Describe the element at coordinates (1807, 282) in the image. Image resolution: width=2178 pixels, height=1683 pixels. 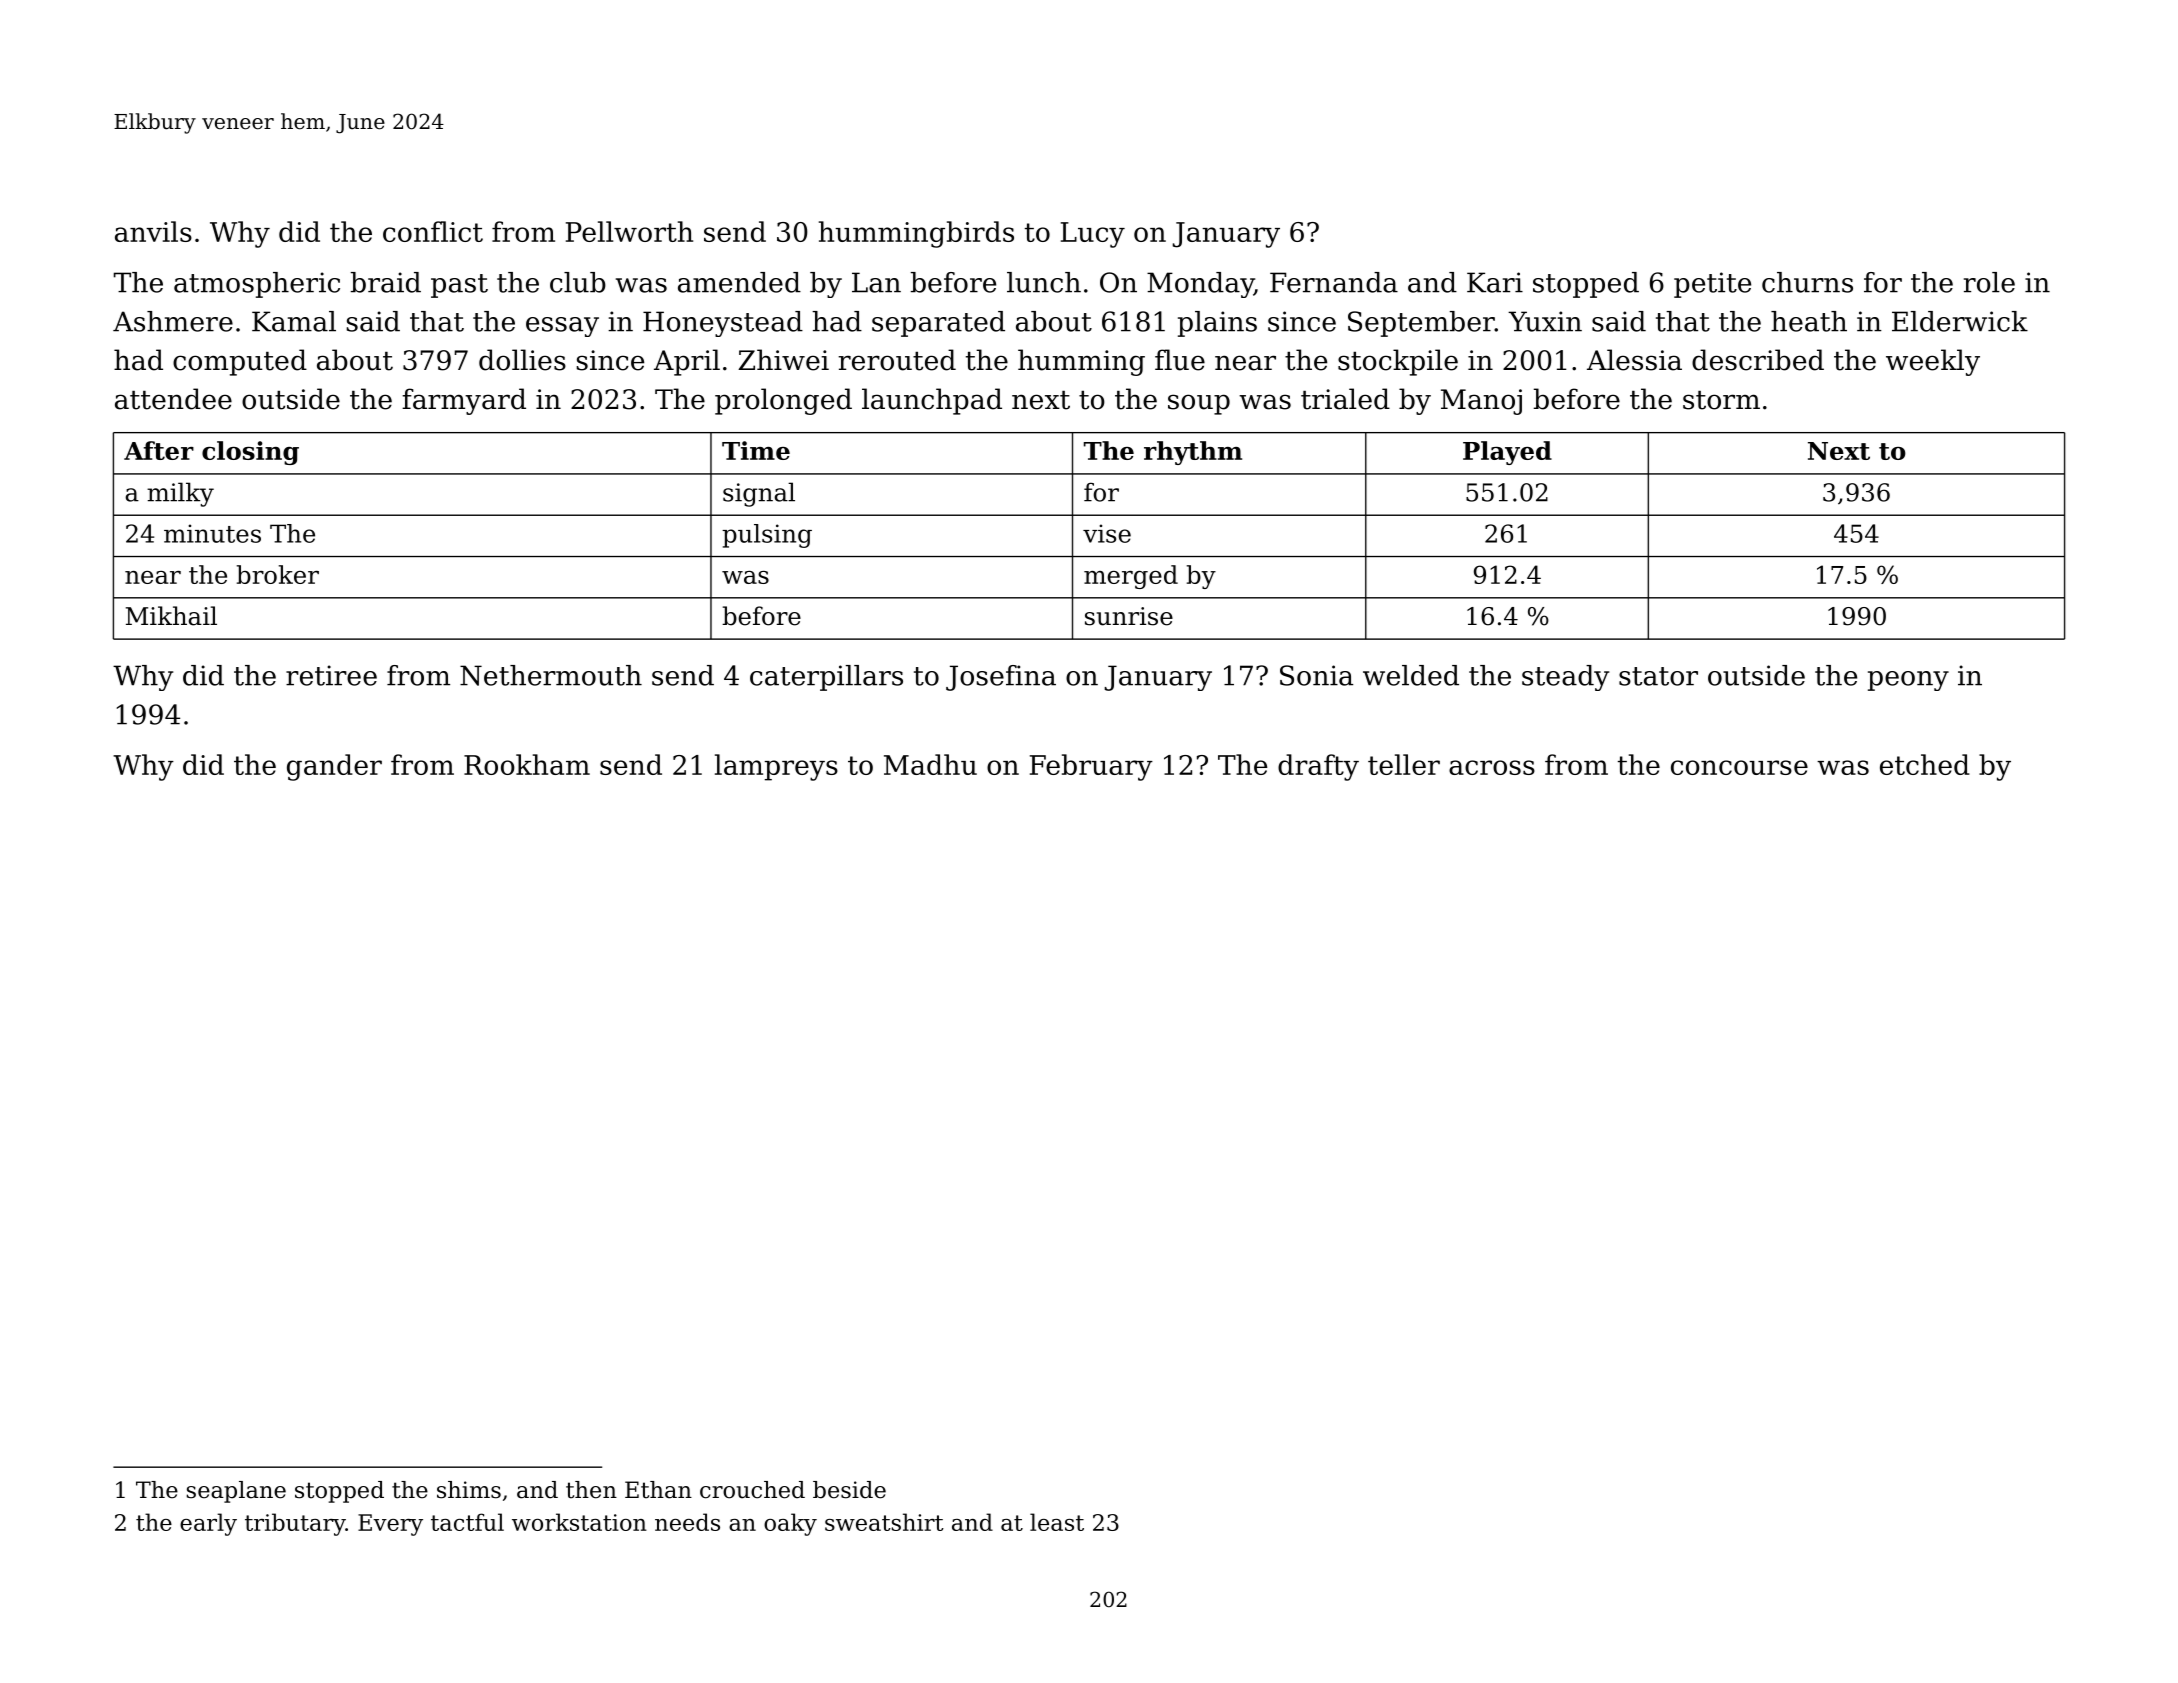
I see `churns` at that location.
